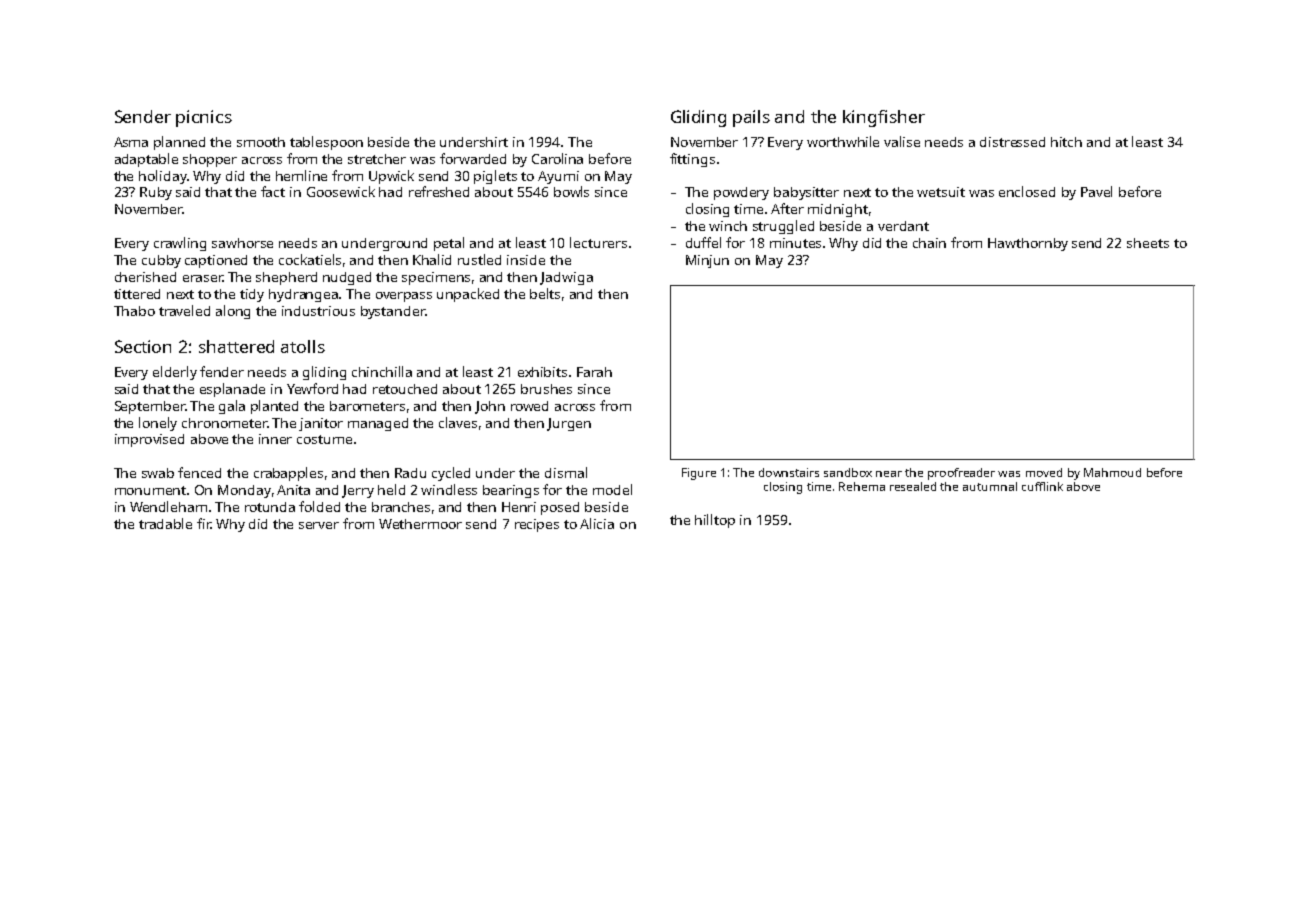  What do you see at coordinates (204, 118) in the screenshot?
I see `picnics` at bounding box center [204, 118].
